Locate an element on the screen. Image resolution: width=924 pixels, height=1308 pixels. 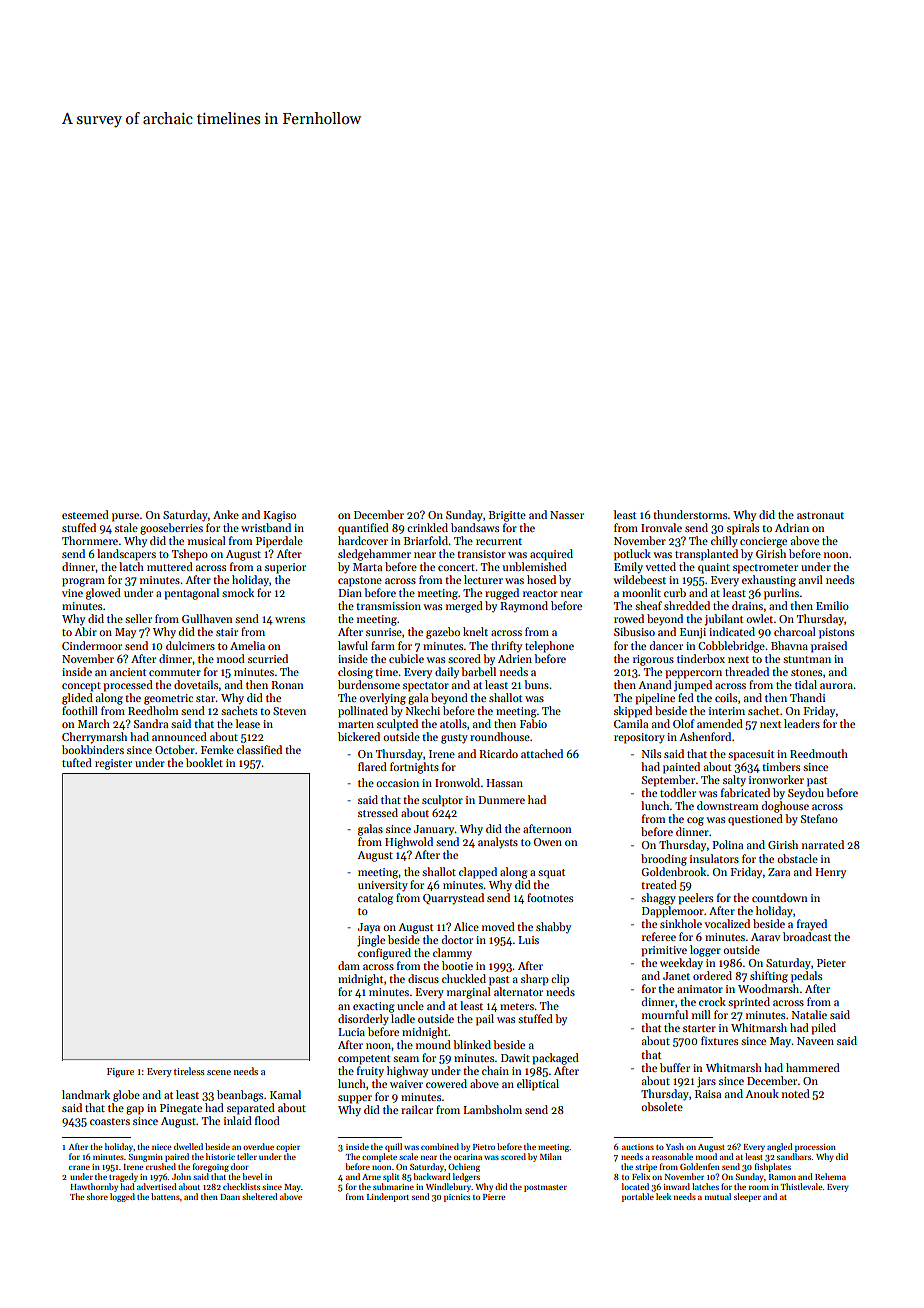
coasters is located at coordinates (110, 1121).
